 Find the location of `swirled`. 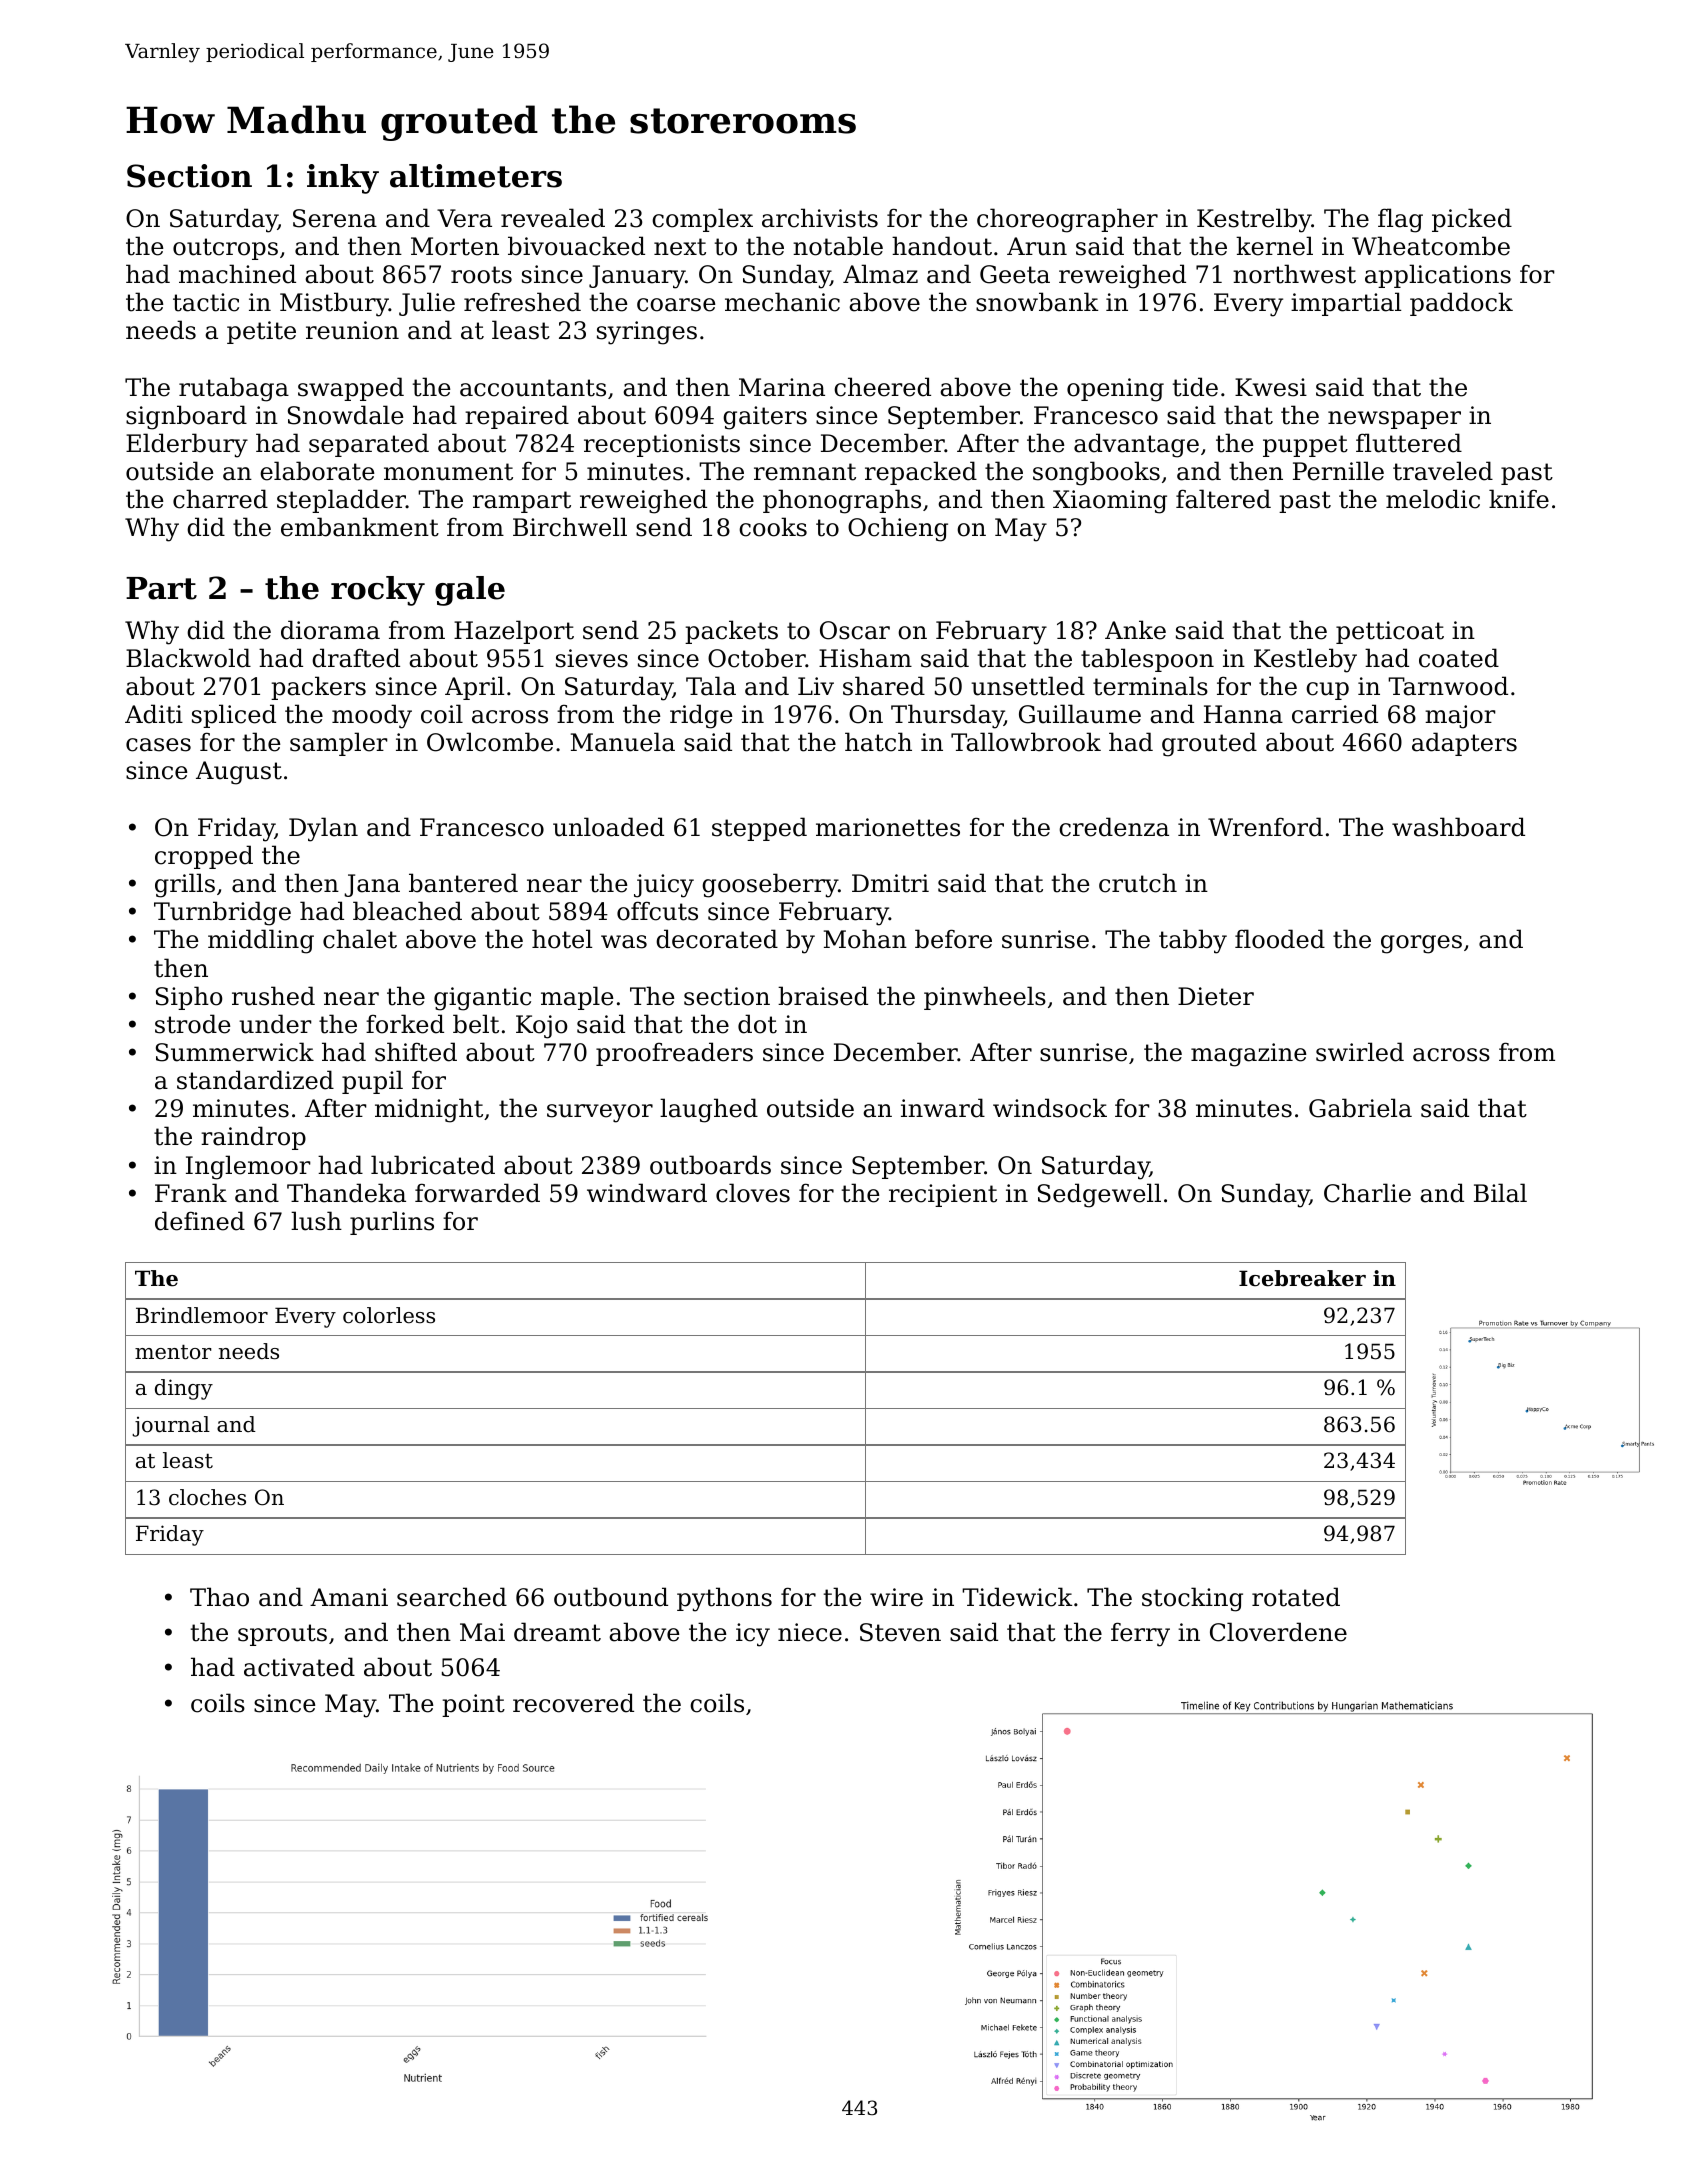

swirled is located at coordinates (1360, 1052).
